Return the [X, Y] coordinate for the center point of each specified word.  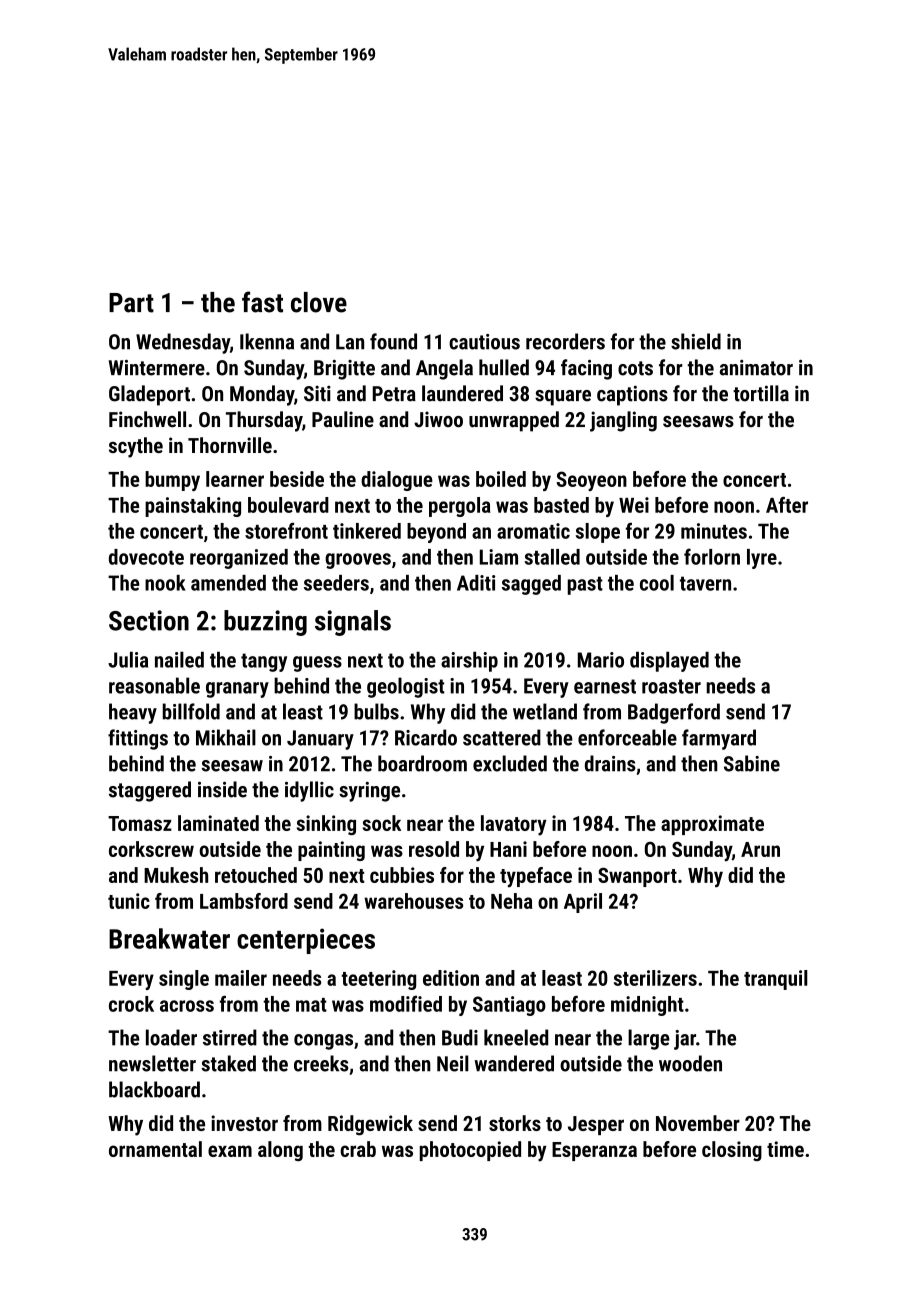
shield [696, 341]
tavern [705, 583]
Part [131, 303]
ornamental [155, 1149]
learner [235, 479]
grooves [358, 561]
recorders [565, 341]
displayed [669, 661]
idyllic [309, 791]
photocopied [470, 1151]
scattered [502, 737]
